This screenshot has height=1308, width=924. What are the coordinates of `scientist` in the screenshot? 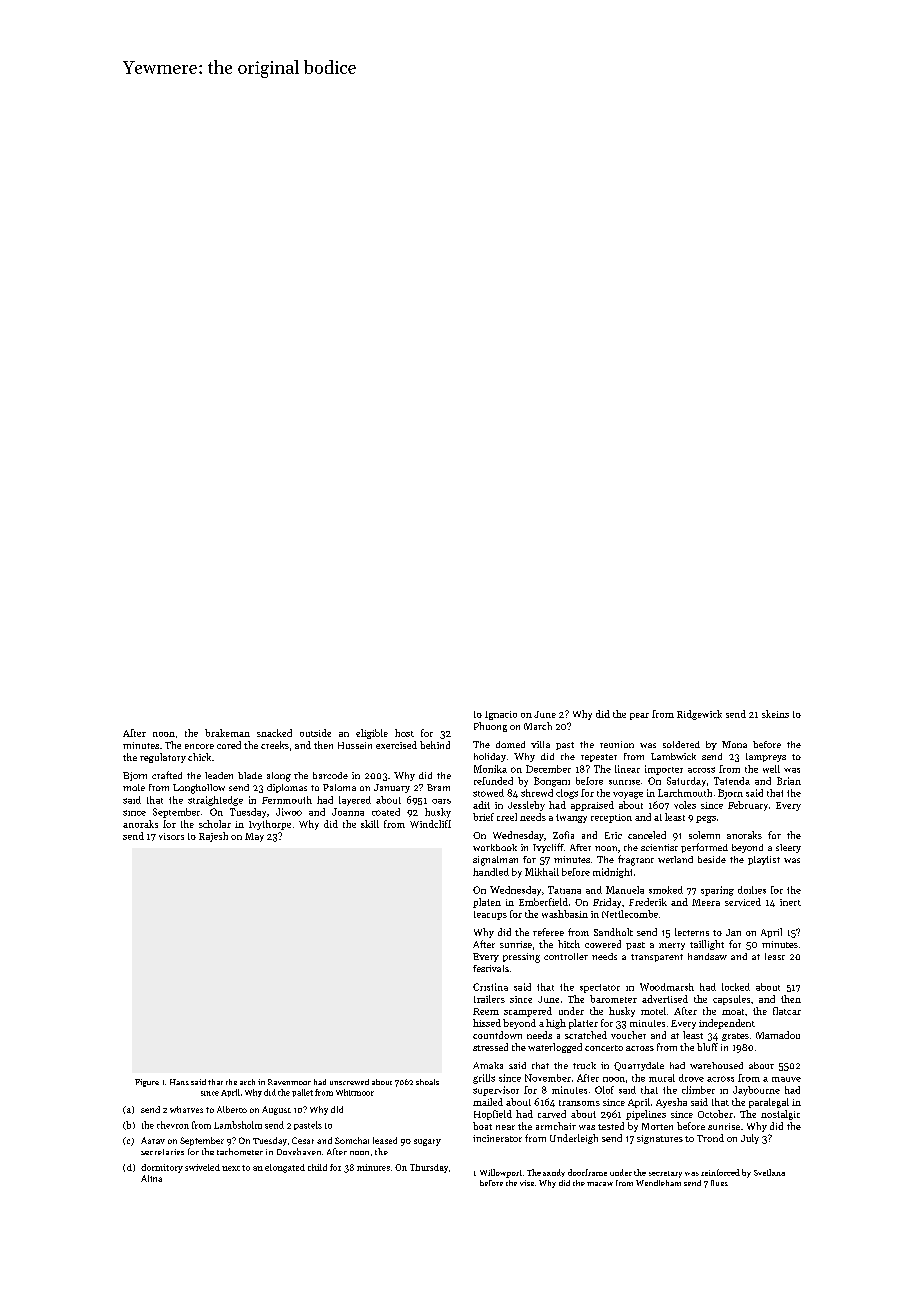 It's located at (659, 847).
